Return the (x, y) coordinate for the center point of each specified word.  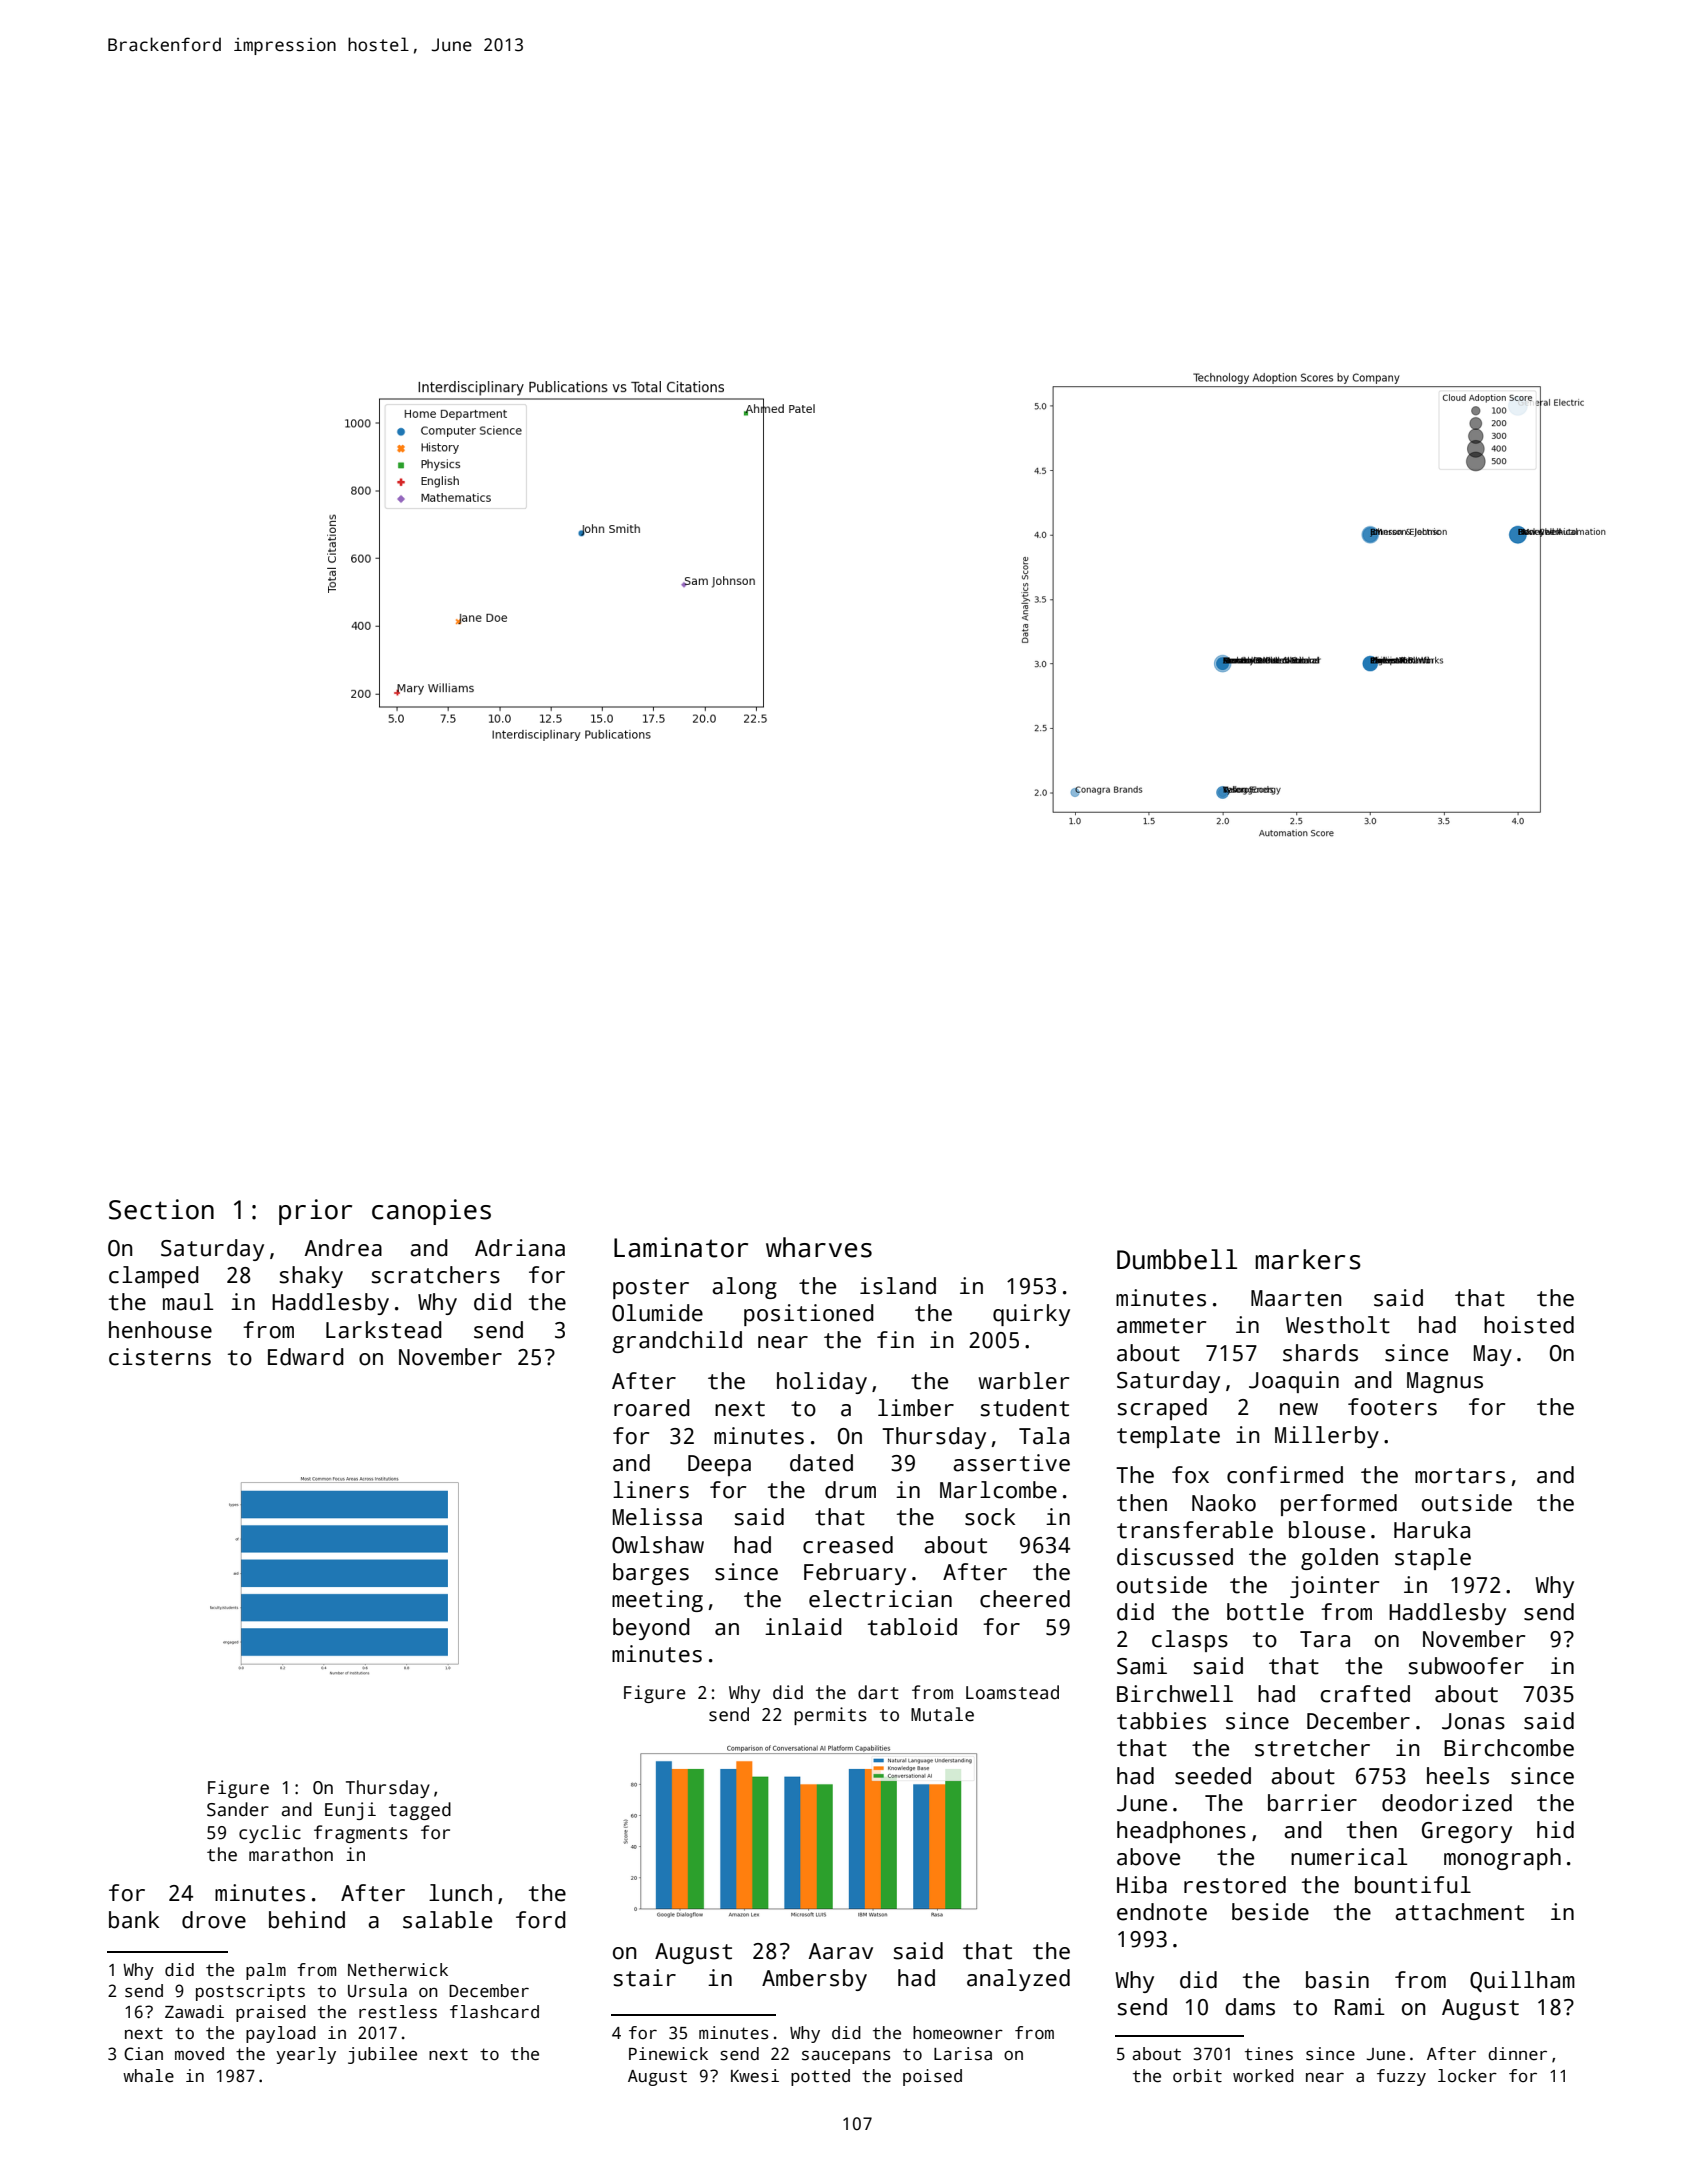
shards (1320, 1353)
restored (1235, 1885)
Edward (306, 1357)
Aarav (841, 1951)
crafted (1365, 1694)
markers (1308, 1259)
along (744, 1288)
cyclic (270, 1834)
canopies (431, 1212)
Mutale (942, 1714)
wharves (819, 1247)
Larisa (963, 2054)
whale (148, 2076)
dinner (1517, 2054)
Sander (238, 1809)
